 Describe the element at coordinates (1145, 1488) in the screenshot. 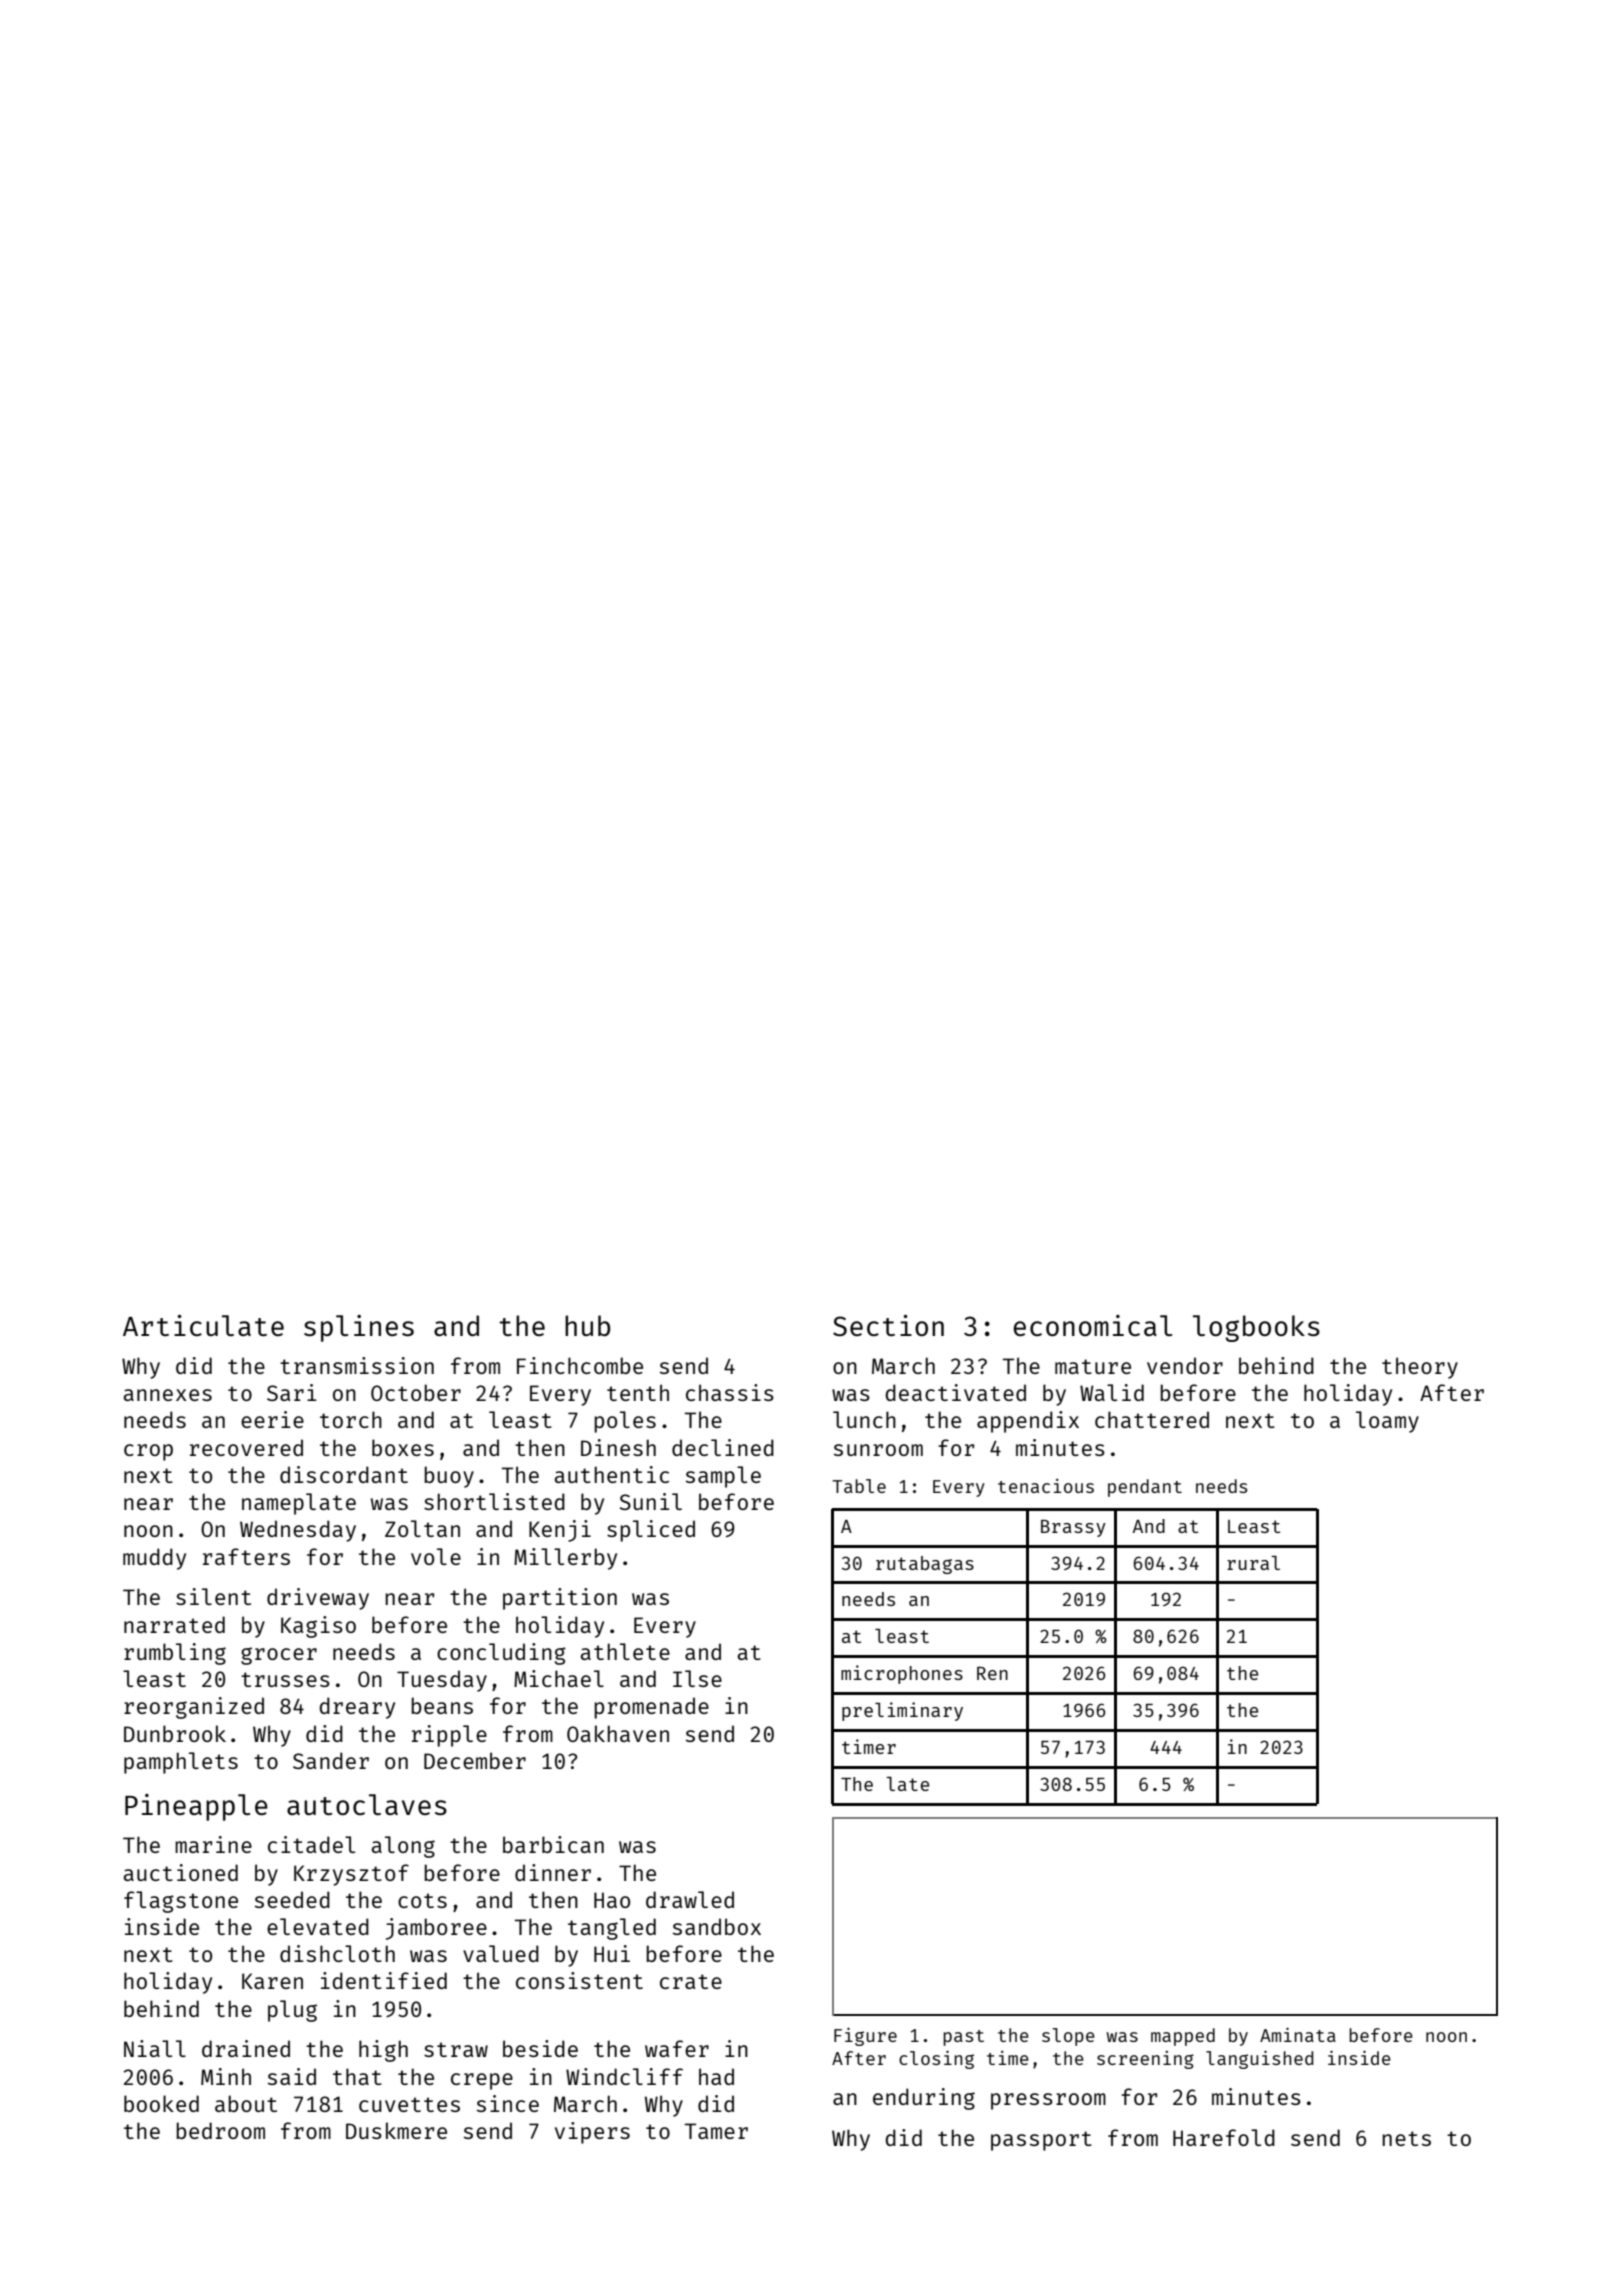

I see `pendant` at that location.
